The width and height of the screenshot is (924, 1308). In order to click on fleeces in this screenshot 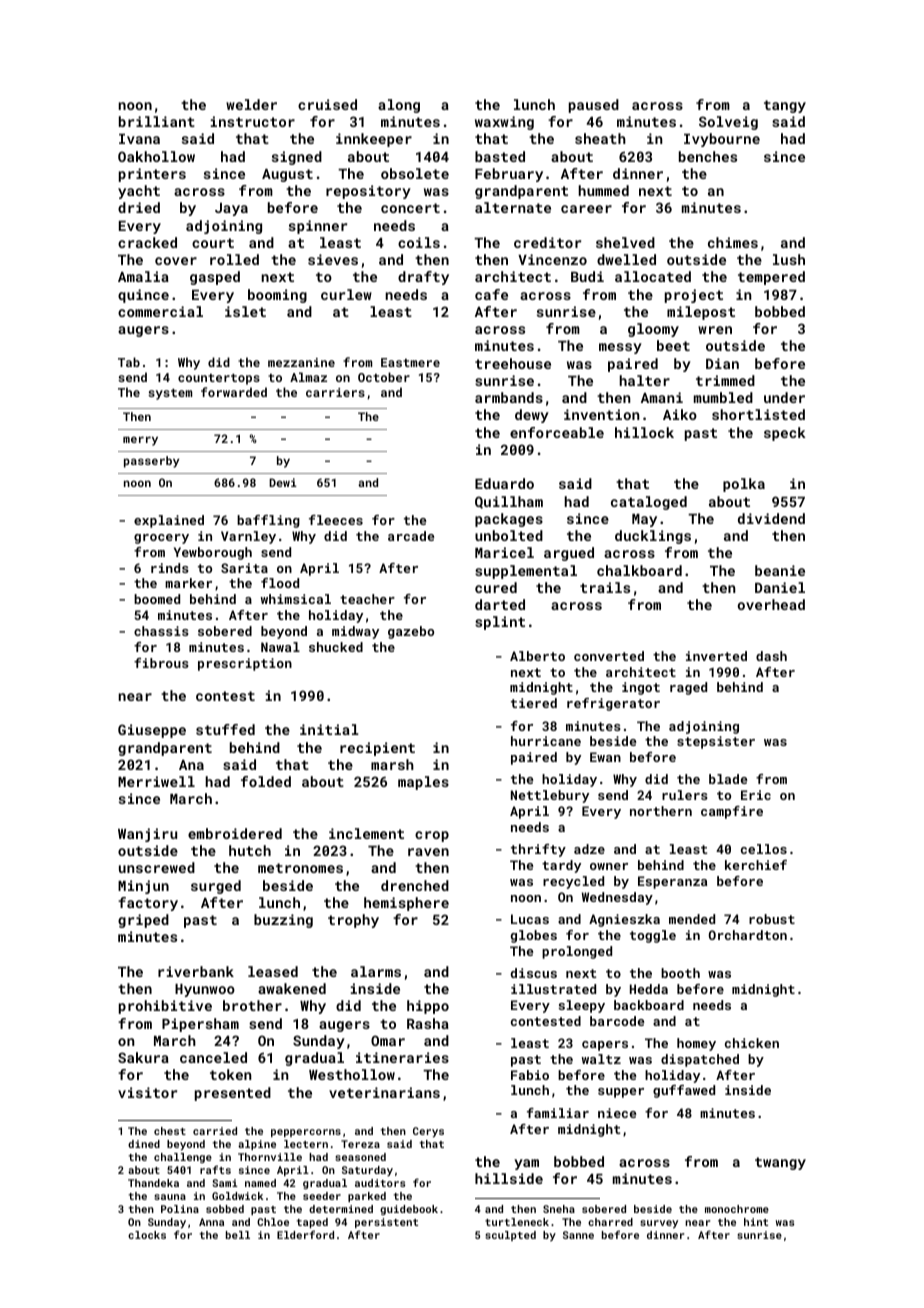, I will do `click(336, 520)`.
